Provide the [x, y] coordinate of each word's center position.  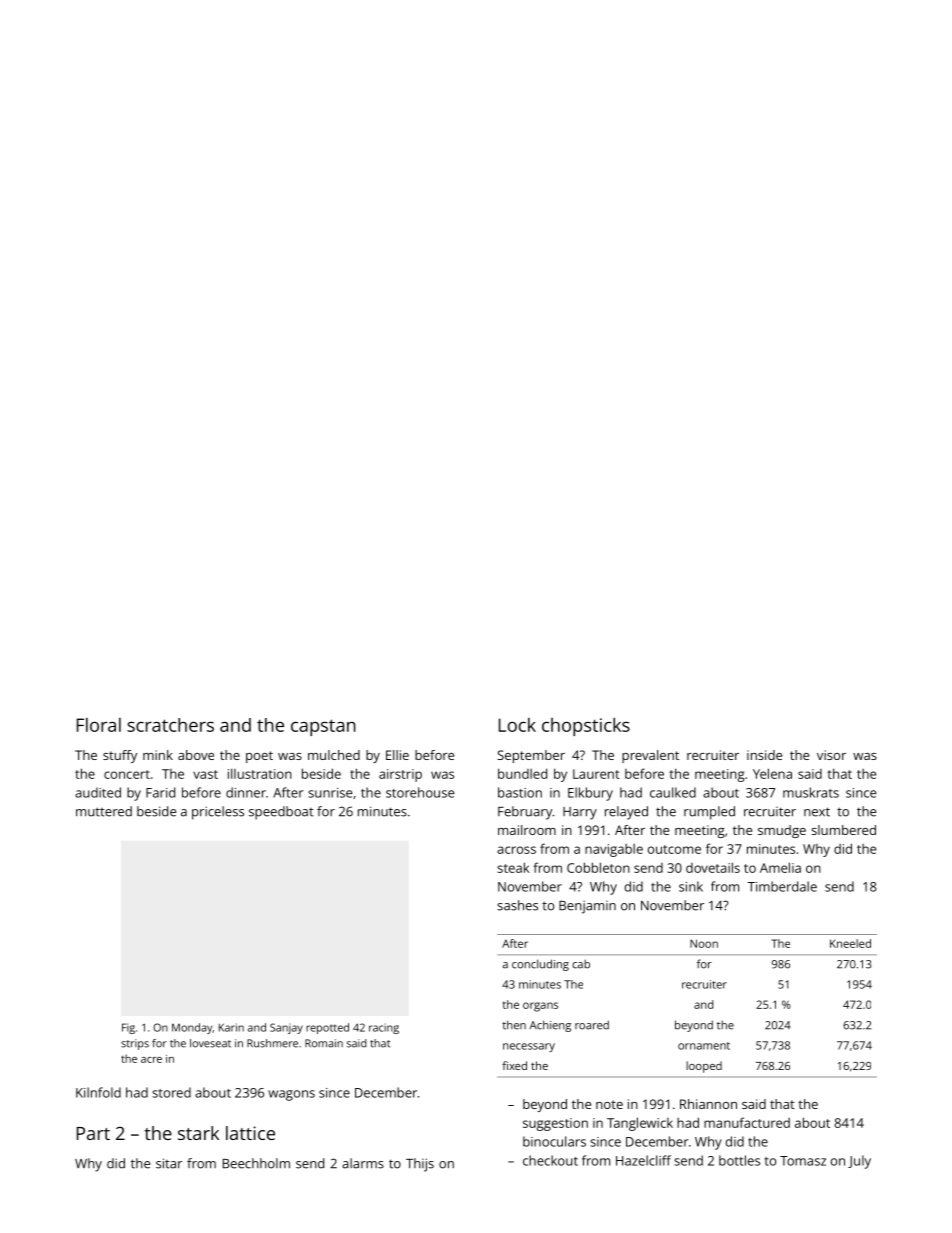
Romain [324, 1043]
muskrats [811, 792]
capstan [323, 727]
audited [98, 792]
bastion [520, 792]
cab [581, 964]
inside [764, 755]
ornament [704, 1046]
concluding [540, 965]
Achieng [550, 1026]
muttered [104, 811]
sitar [169, 1163]
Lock [517, 725]
